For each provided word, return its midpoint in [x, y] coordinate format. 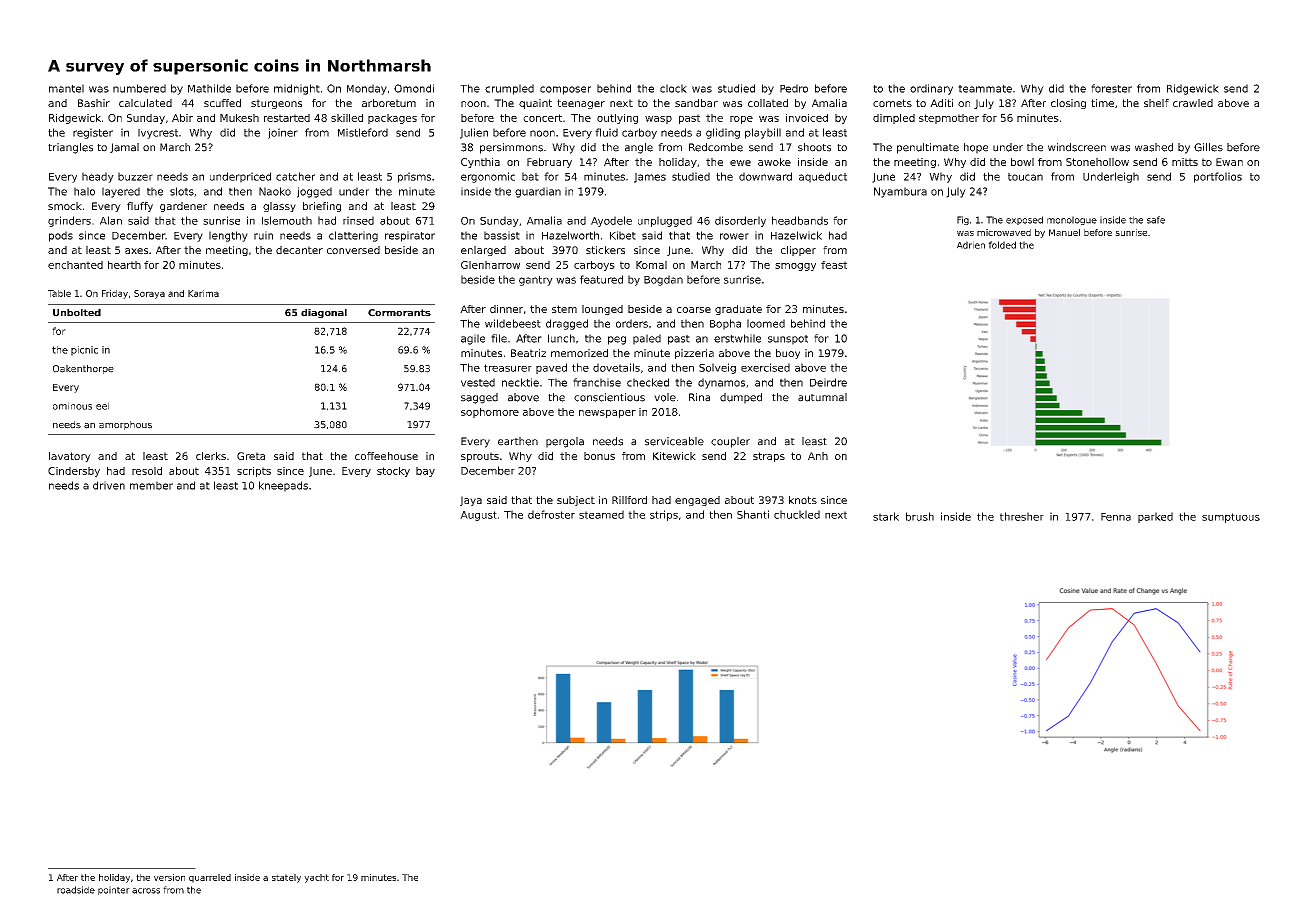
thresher [1022, 516]
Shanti [753, 514]
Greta [251, 456]
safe [1156, 220]
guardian [538, 192]
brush [920, 516]
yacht [316, 878]
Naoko [275, 191]
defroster [551, 514]
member [151, 485]
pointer [114, 890]
